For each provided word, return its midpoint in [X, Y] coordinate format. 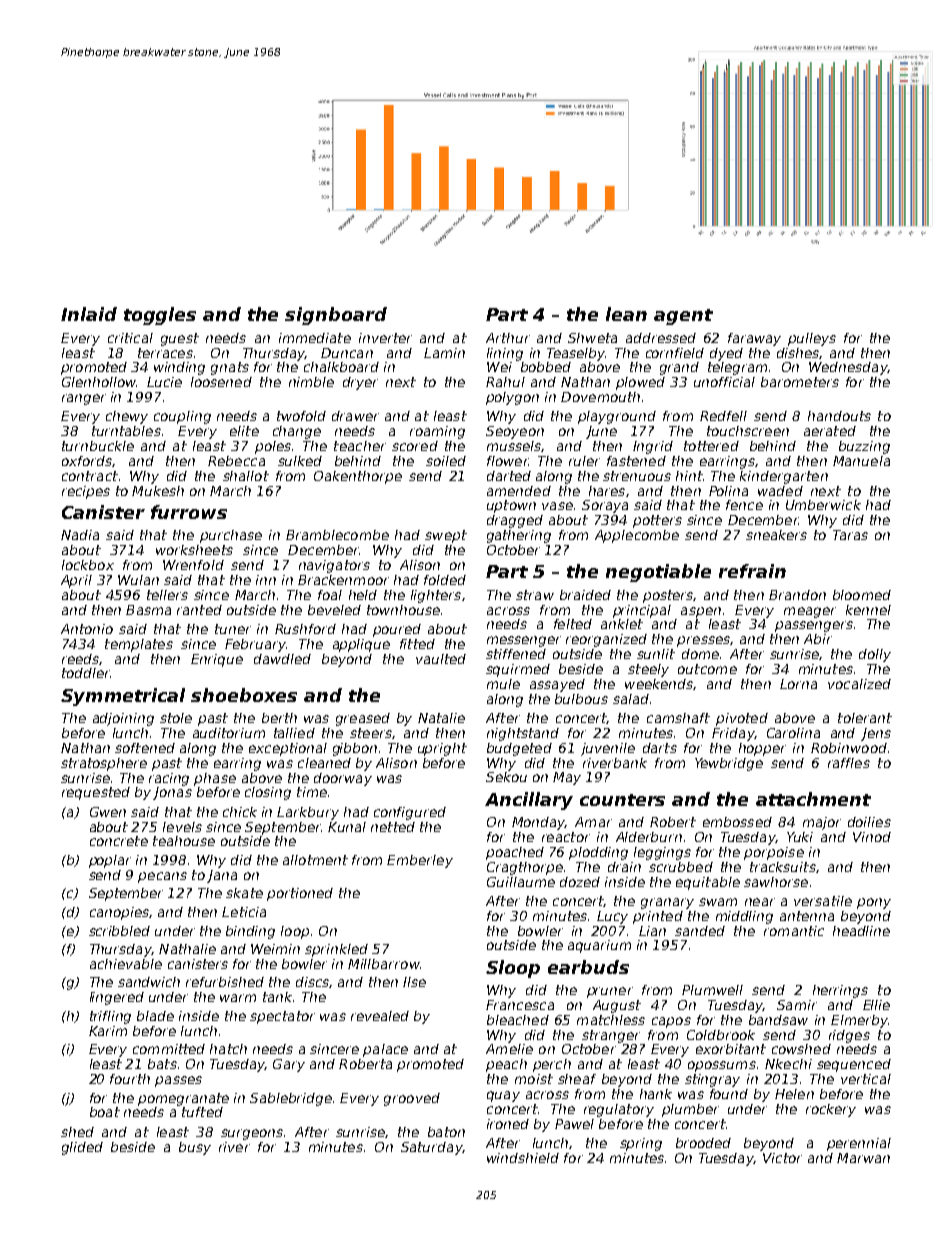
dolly [875, 655]
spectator [282, 1017]
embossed [737, 822]
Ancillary [529, 801]
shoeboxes [244, 695]
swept [446, 536]
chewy [127, 417]
